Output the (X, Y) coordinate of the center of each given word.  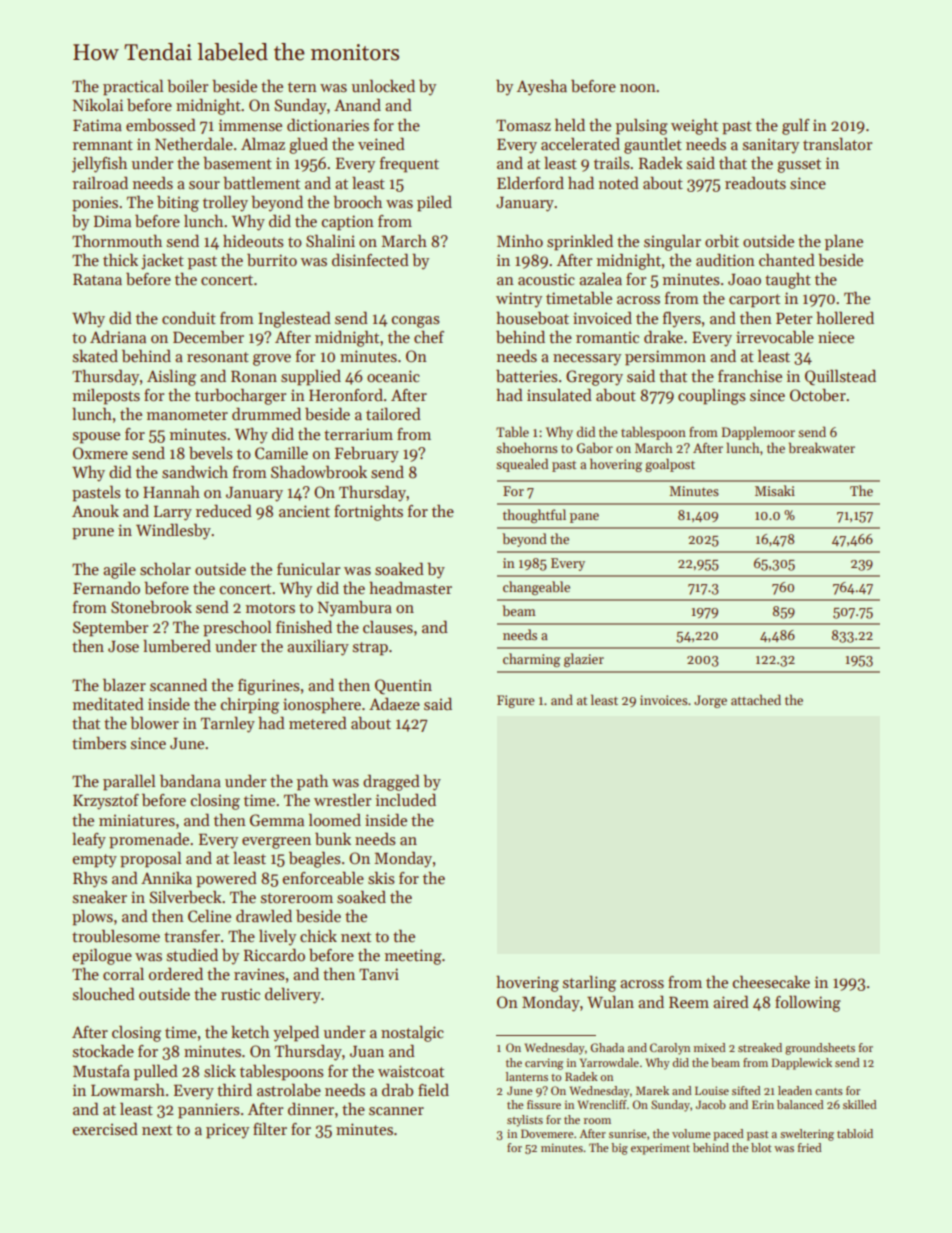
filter (270, 1128)
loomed (335, 819)
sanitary (771, 146)
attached (756, 699)
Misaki (775, 490)
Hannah (171, 491)
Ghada (607, 1047)
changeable (536, 588)
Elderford (530, 182)
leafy (89, 840)
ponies (95, 204)
